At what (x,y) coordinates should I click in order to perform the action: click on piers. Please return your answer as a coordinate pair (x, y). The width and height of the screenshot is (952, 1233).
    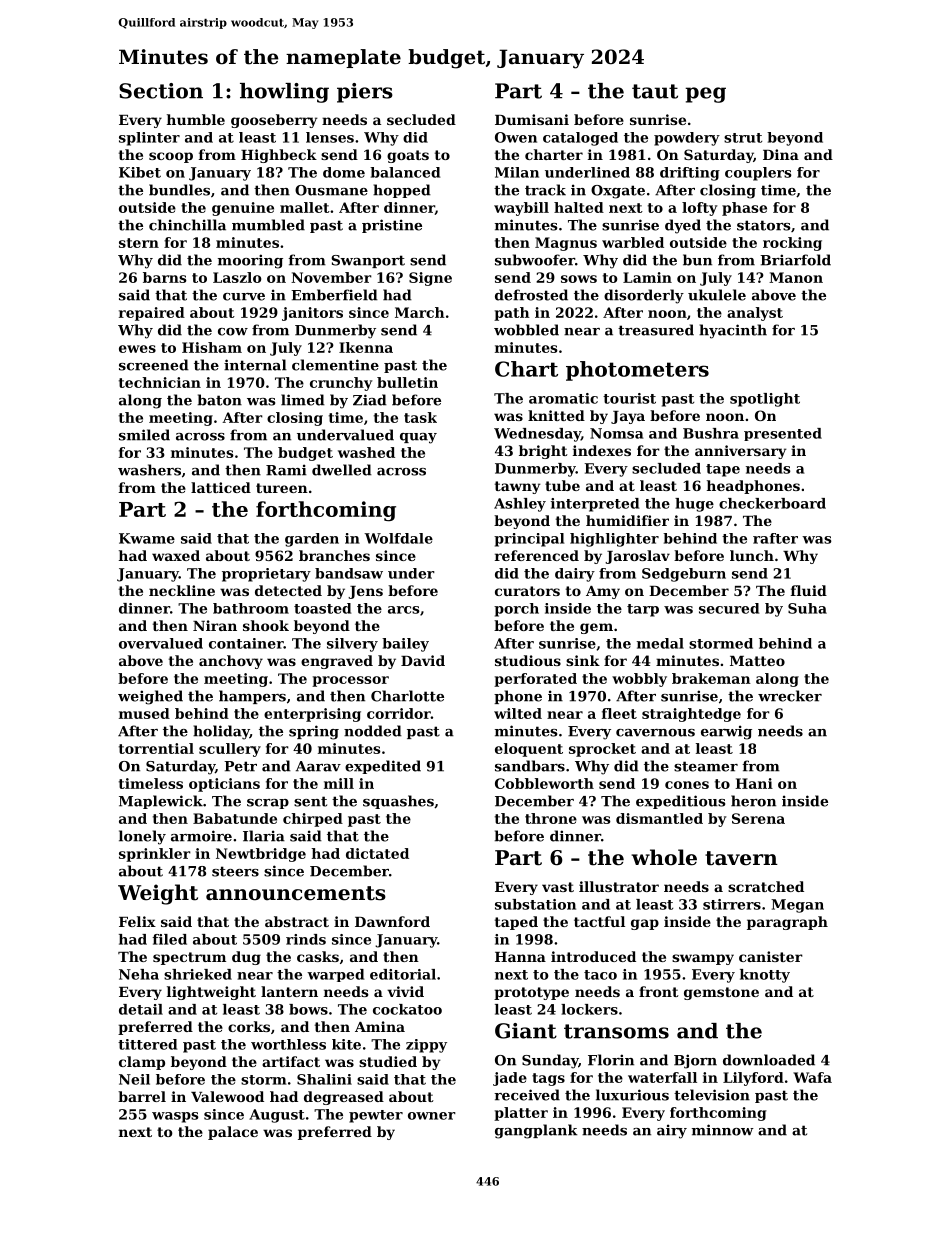
    Looking at the image, I should click on (365, 93).
